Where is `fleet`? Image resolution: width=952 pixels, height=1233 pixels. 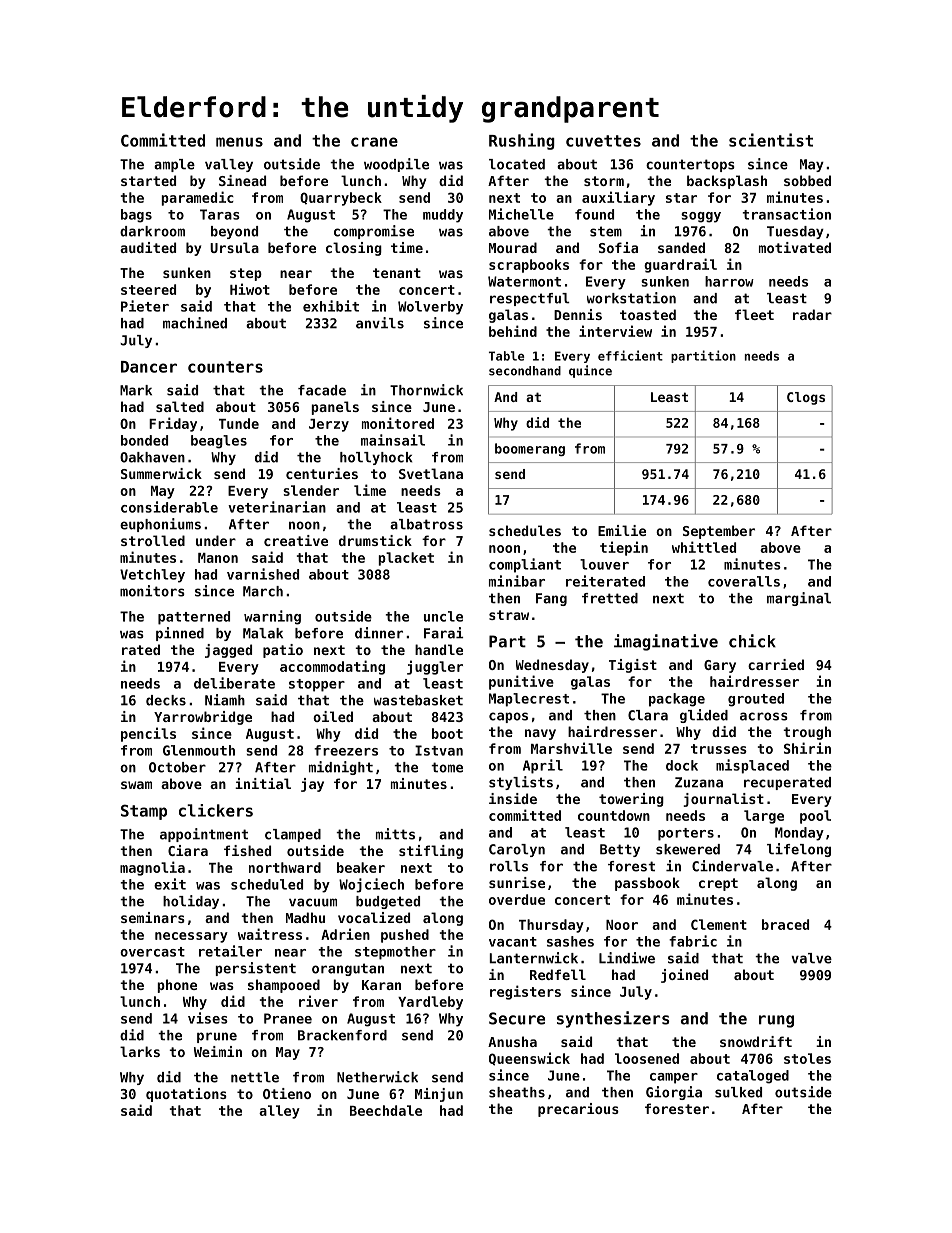
fleet is located at coordinates (754, 314).
